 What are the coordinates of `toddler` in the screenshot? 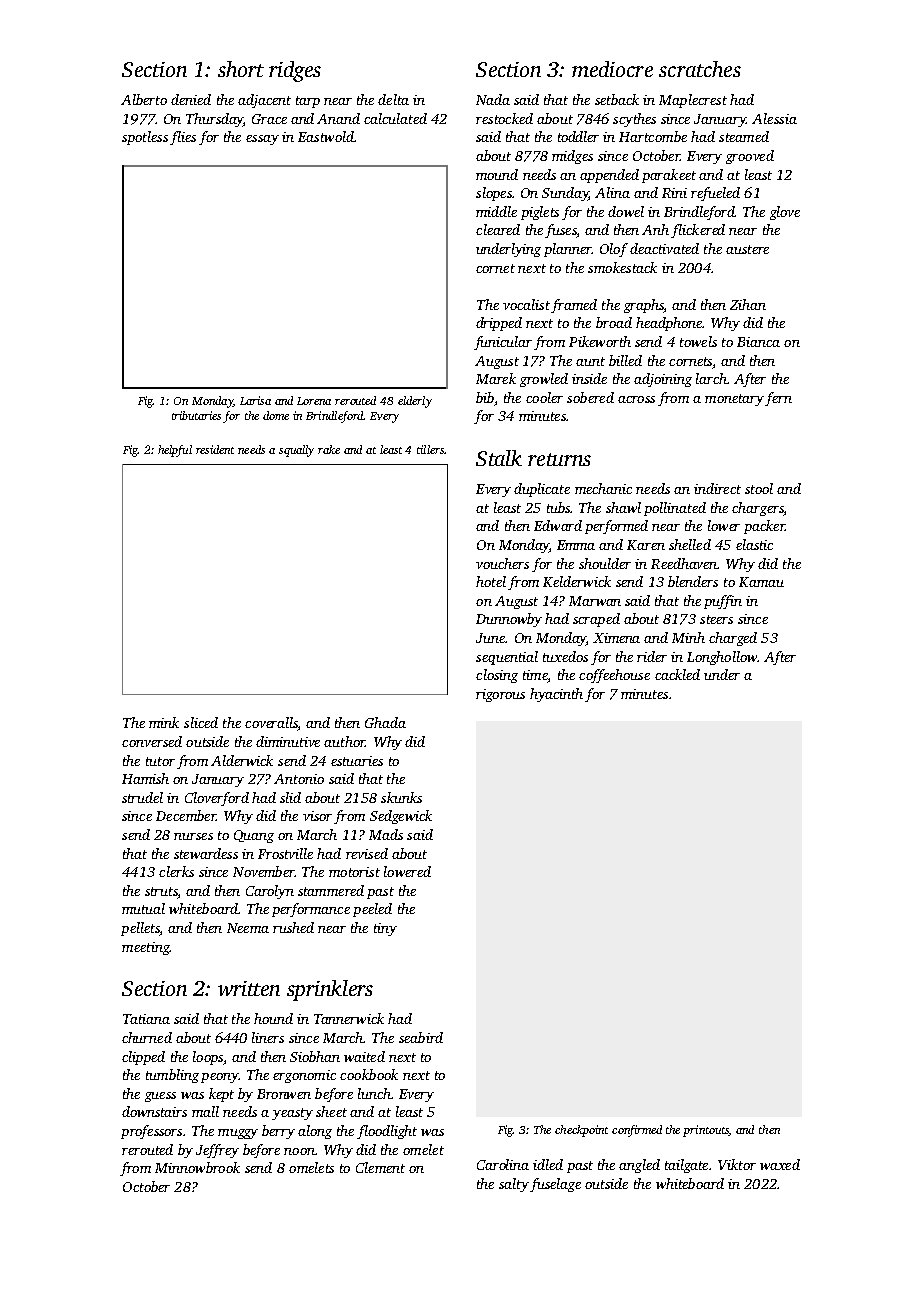 It's located at (578, 136).
